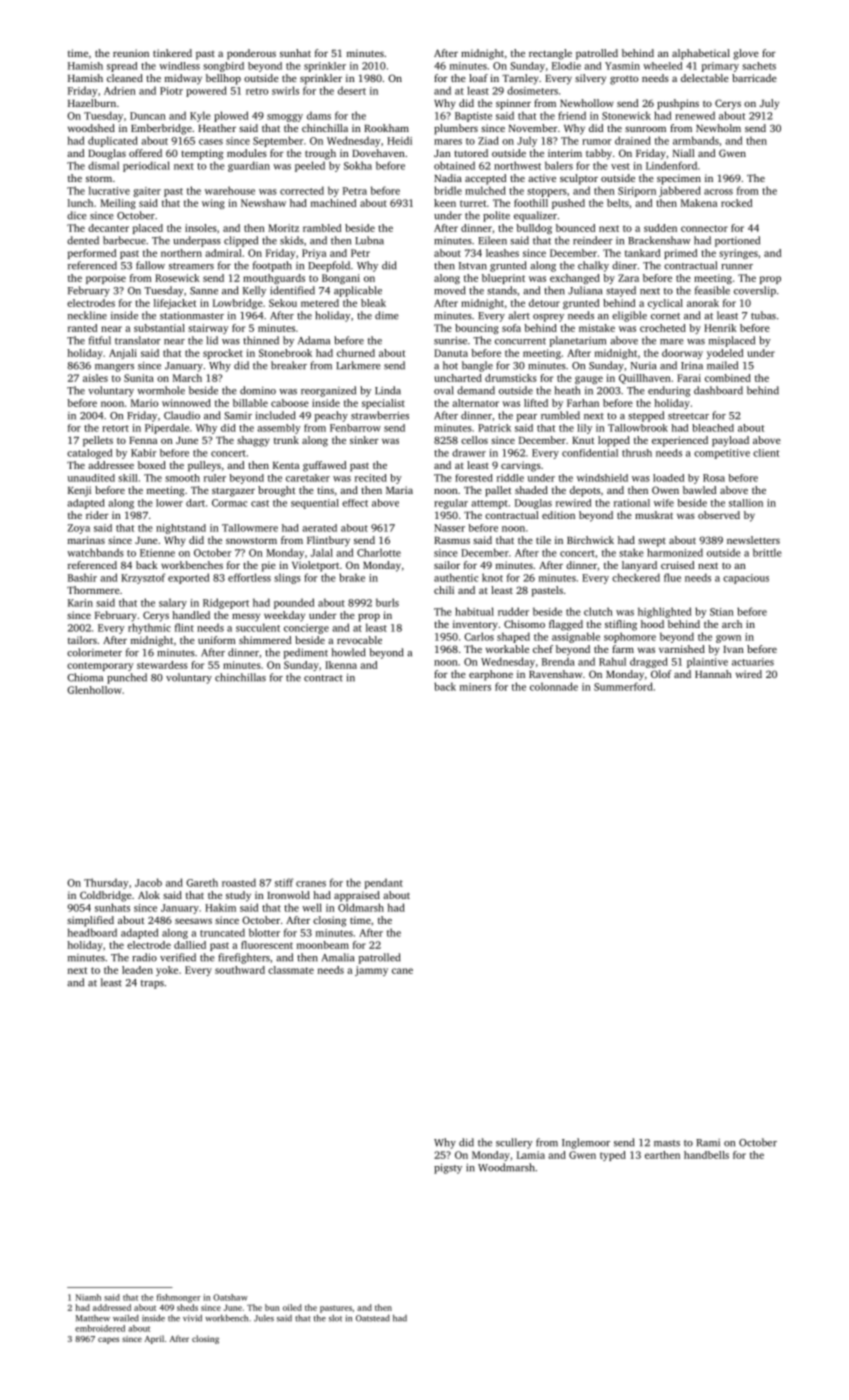 This screenshot has height=1400, width=849. I want to click on capes, so click(108, 1340).
